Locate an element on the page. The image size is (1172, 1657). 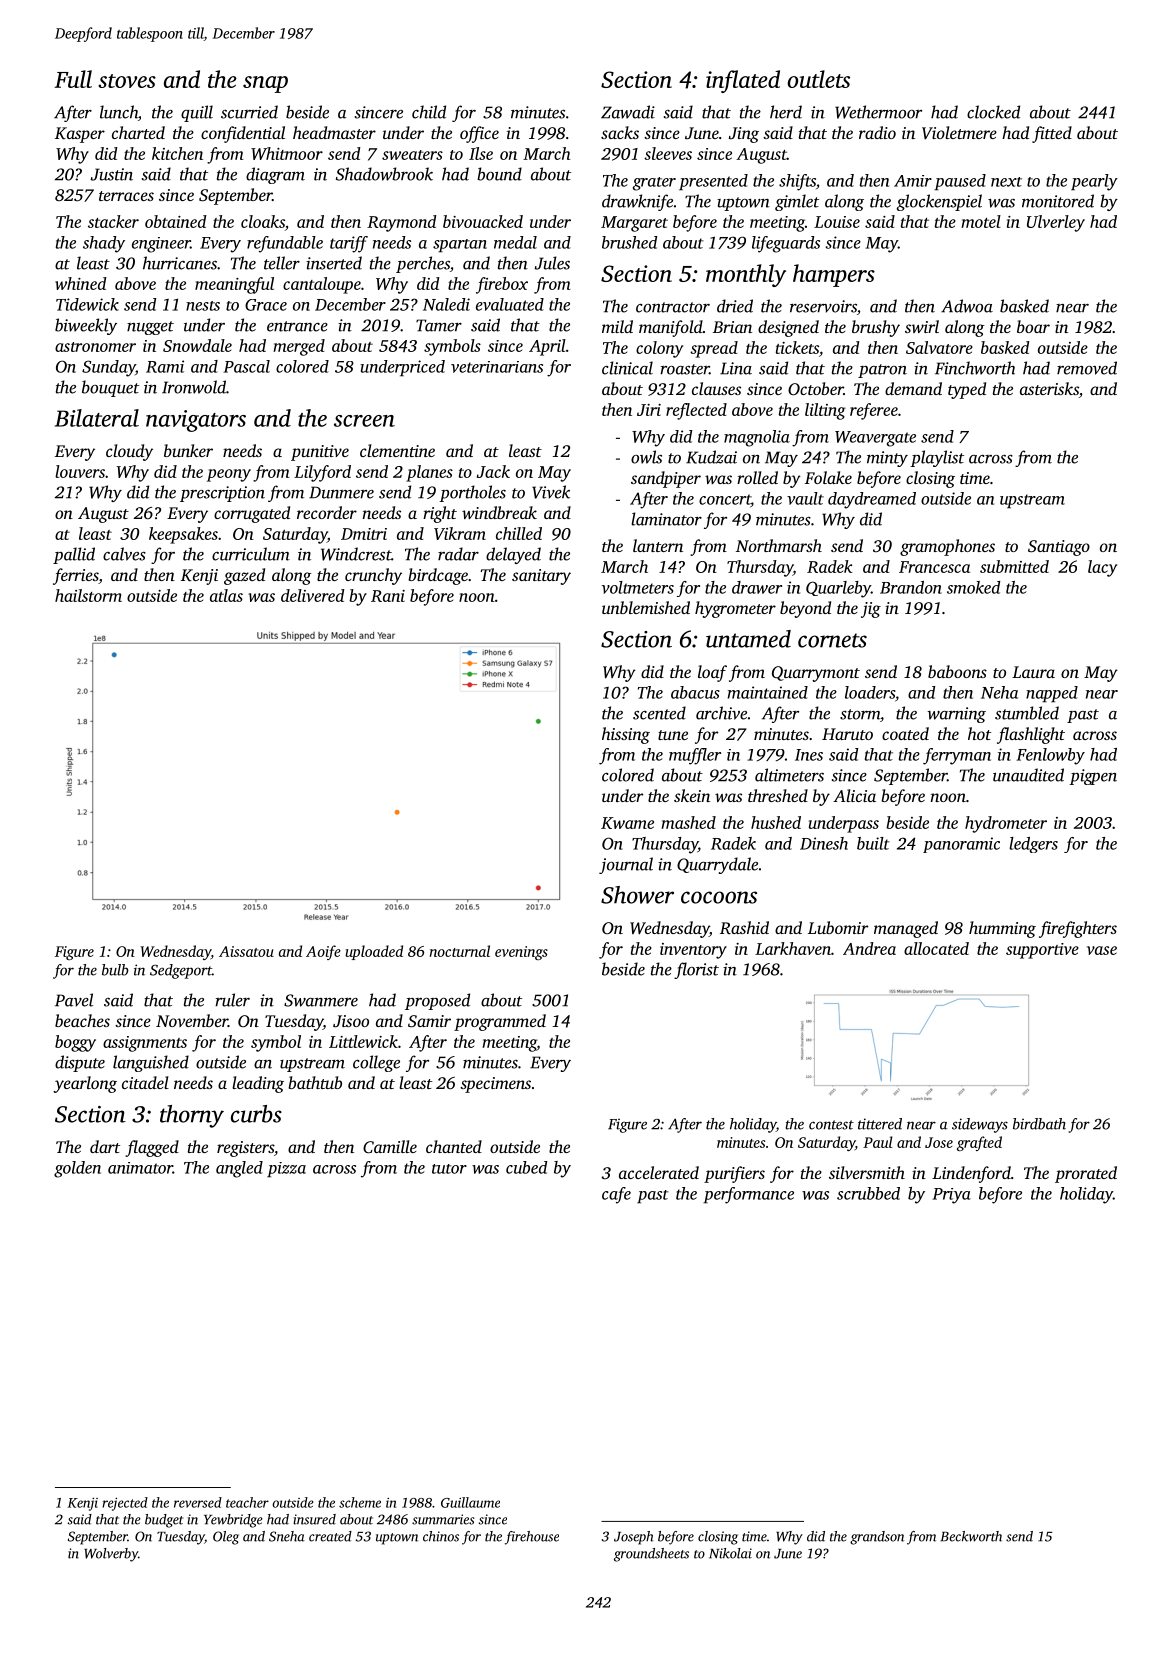
radio is located at coordinates (877, 132).
